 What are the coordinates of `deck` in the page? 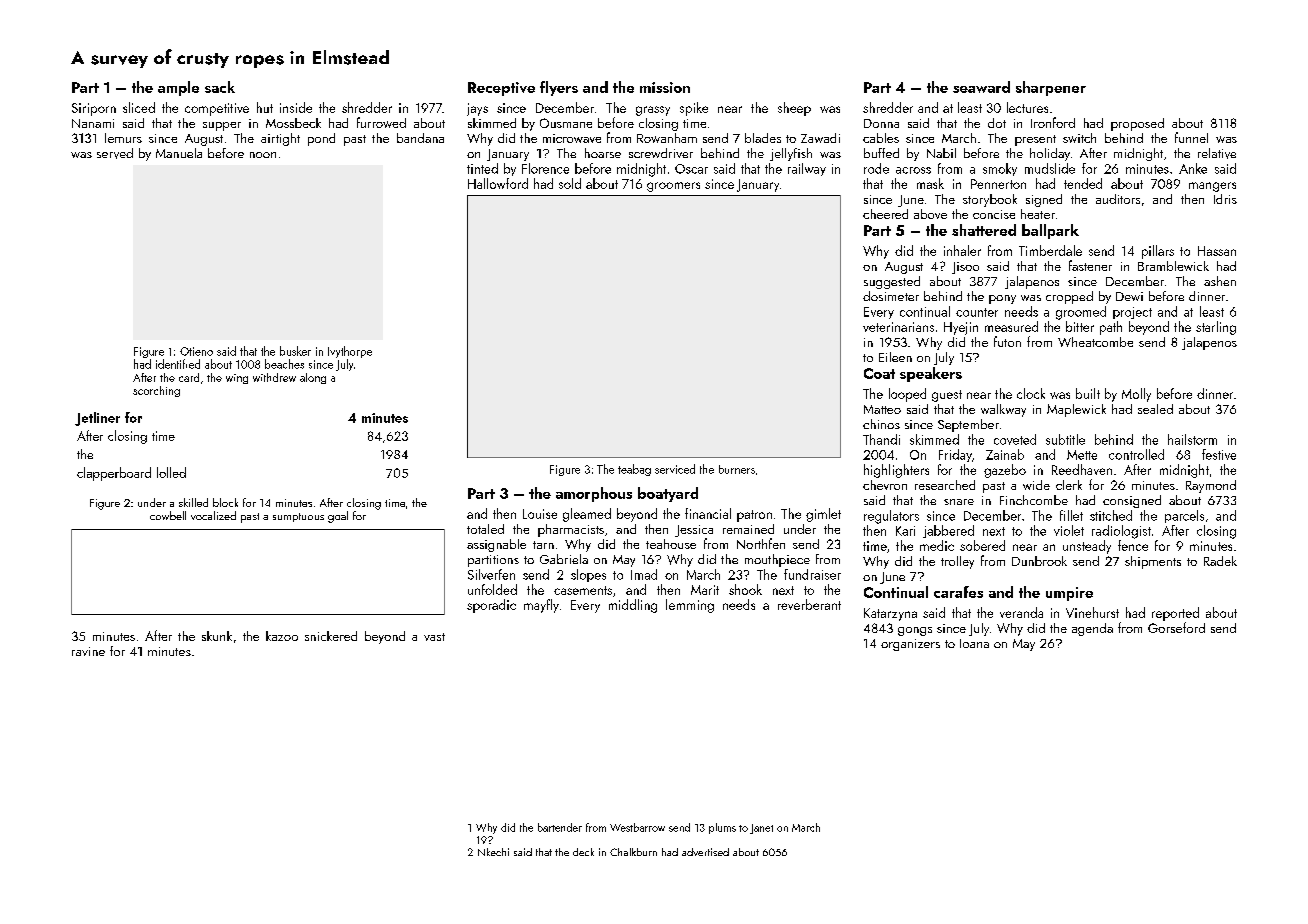 It's located at (583, 852).
